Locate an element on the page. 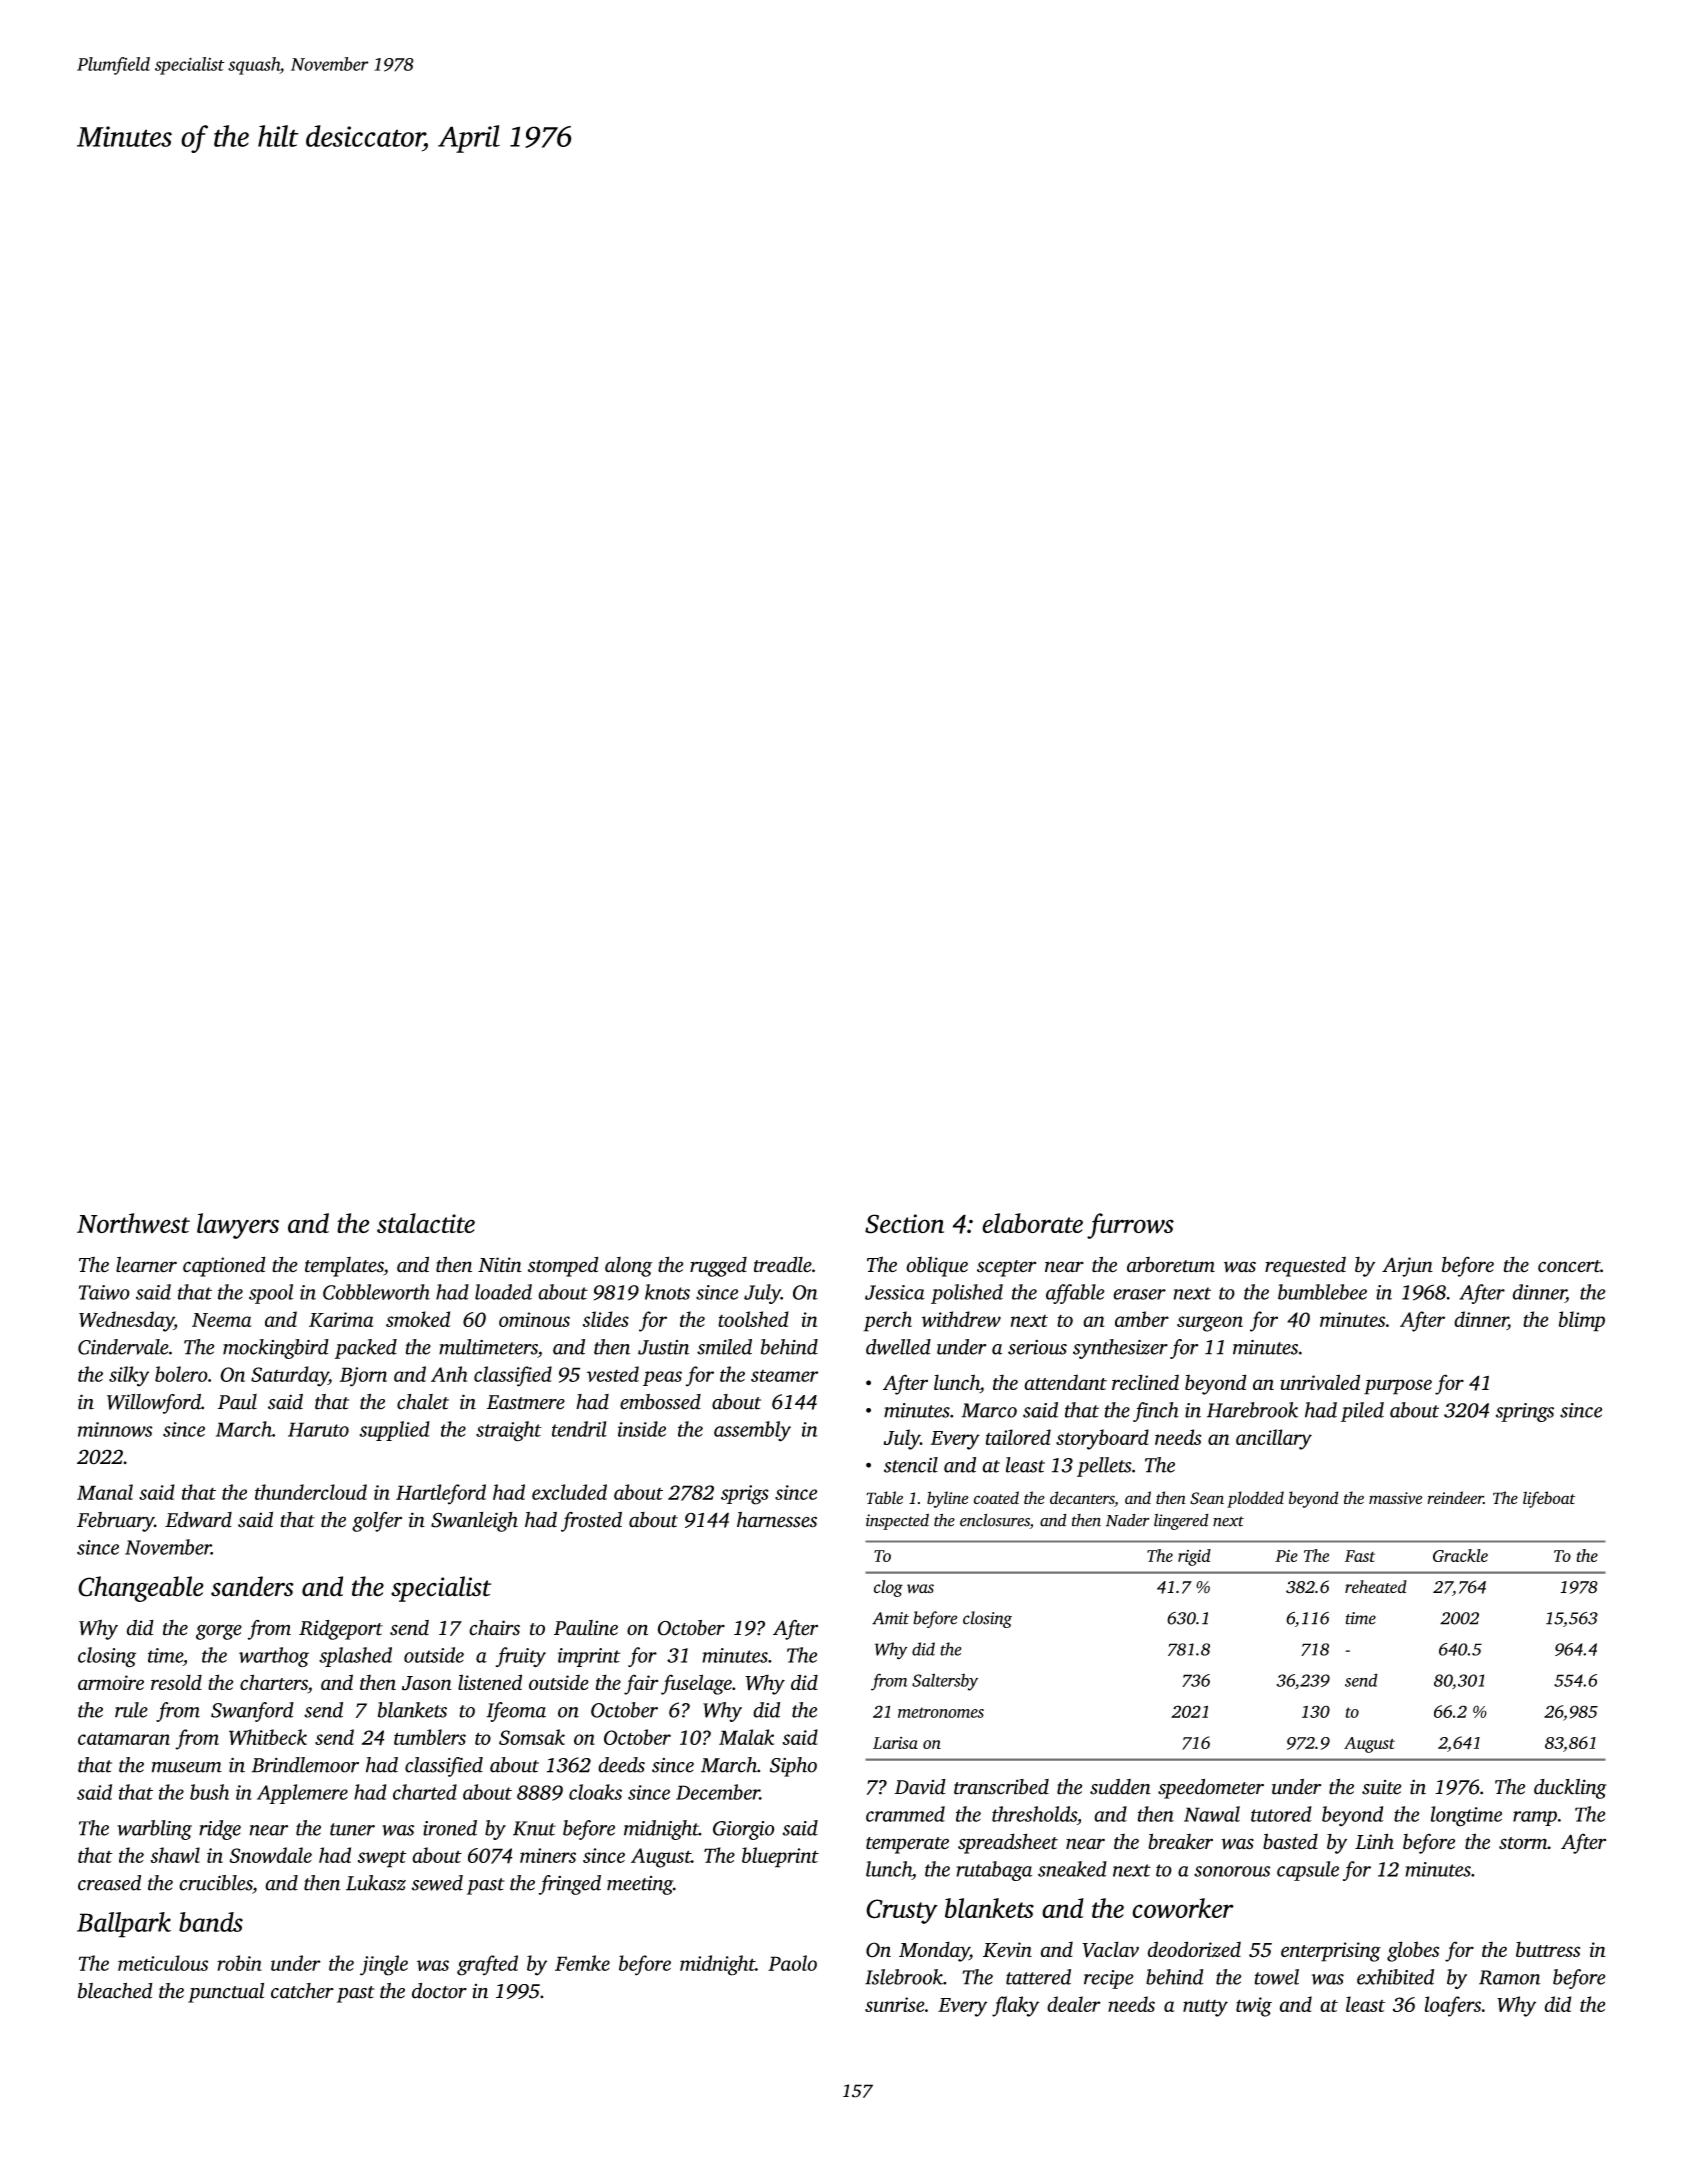  harnesses is located at coordinates (777, 1519).
